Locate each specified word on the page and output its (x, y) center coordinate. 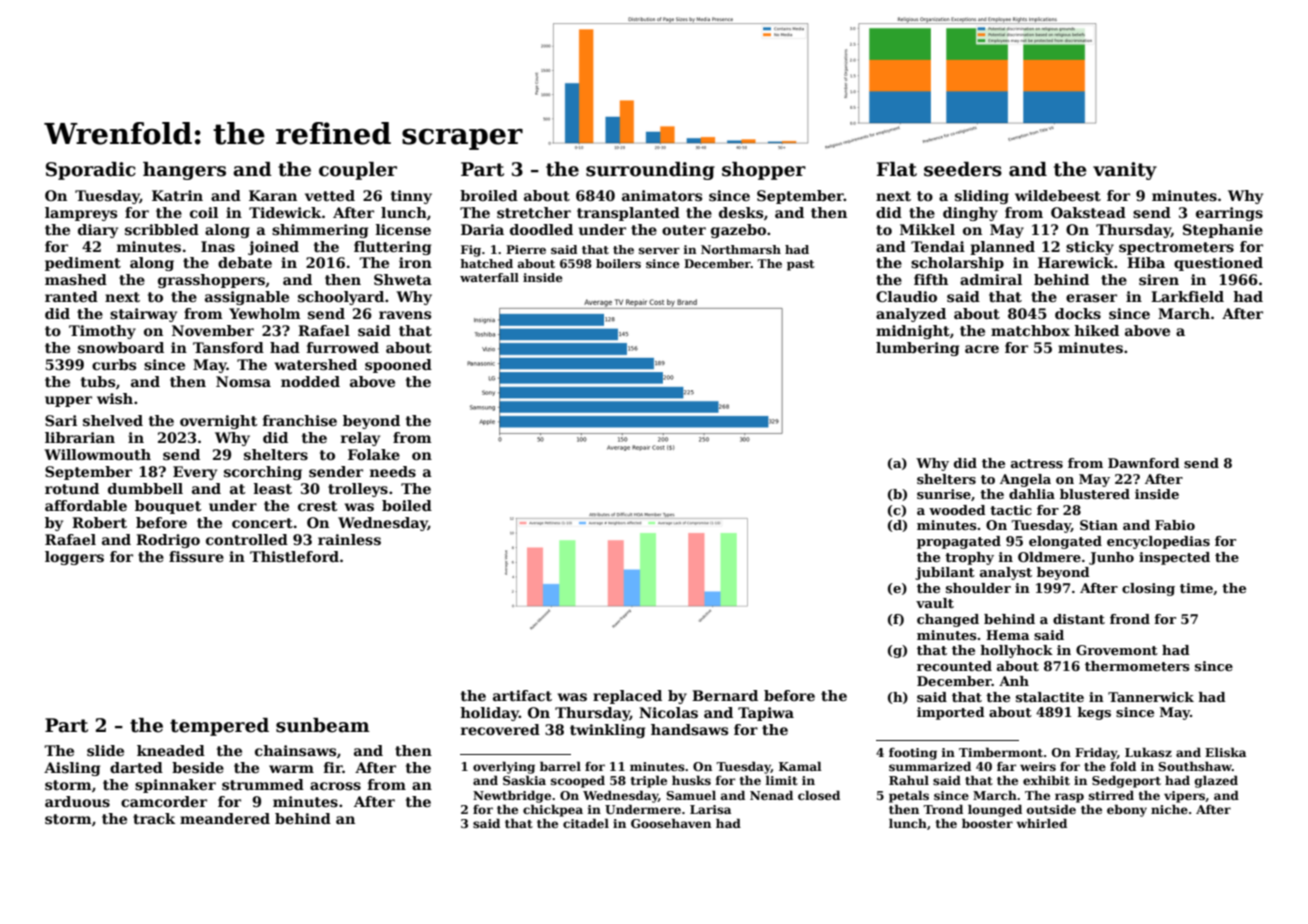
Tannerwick (1151, 697)
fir (333, 767)
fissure (196, 556)
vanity (1125, 171)
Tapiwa (766, 714)
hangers (184, 171)
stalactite (1050, 697)
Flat (897, 169)
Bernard (725, 695)
